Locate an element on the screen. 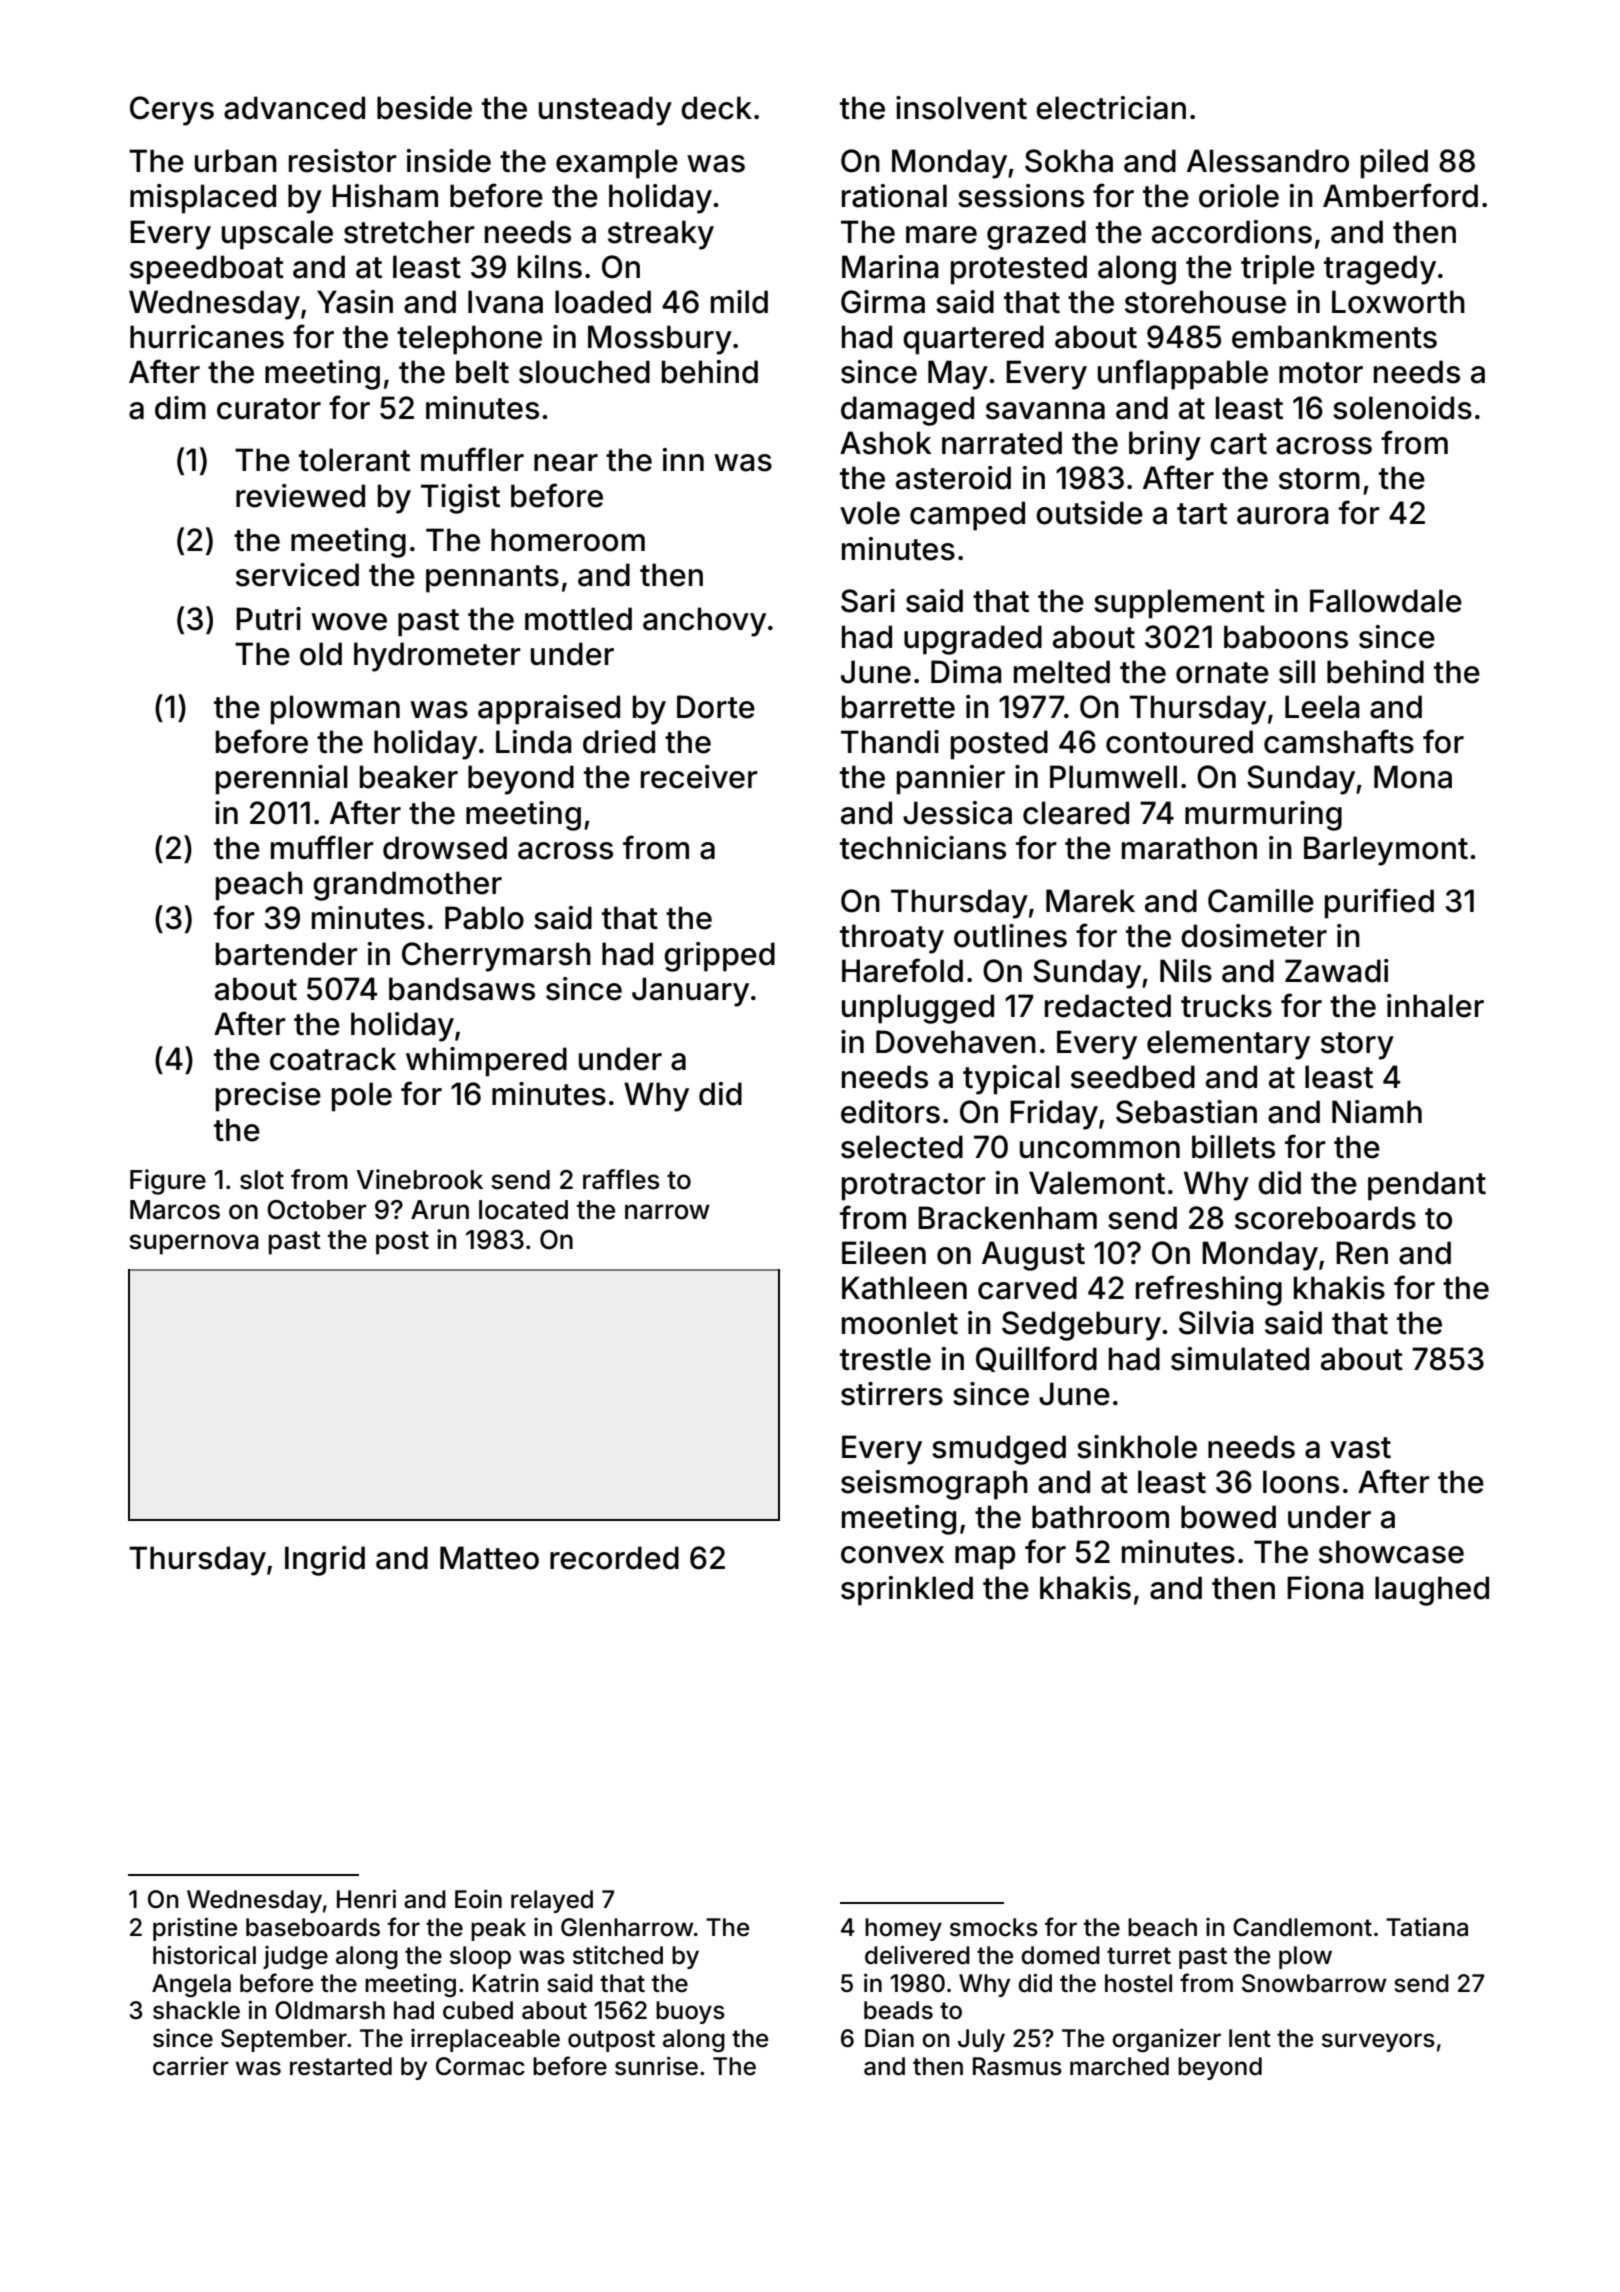 Image resolution: width=1620 pixels, height=2292 pixels. recorded is located at coordinates (614, 1558).
